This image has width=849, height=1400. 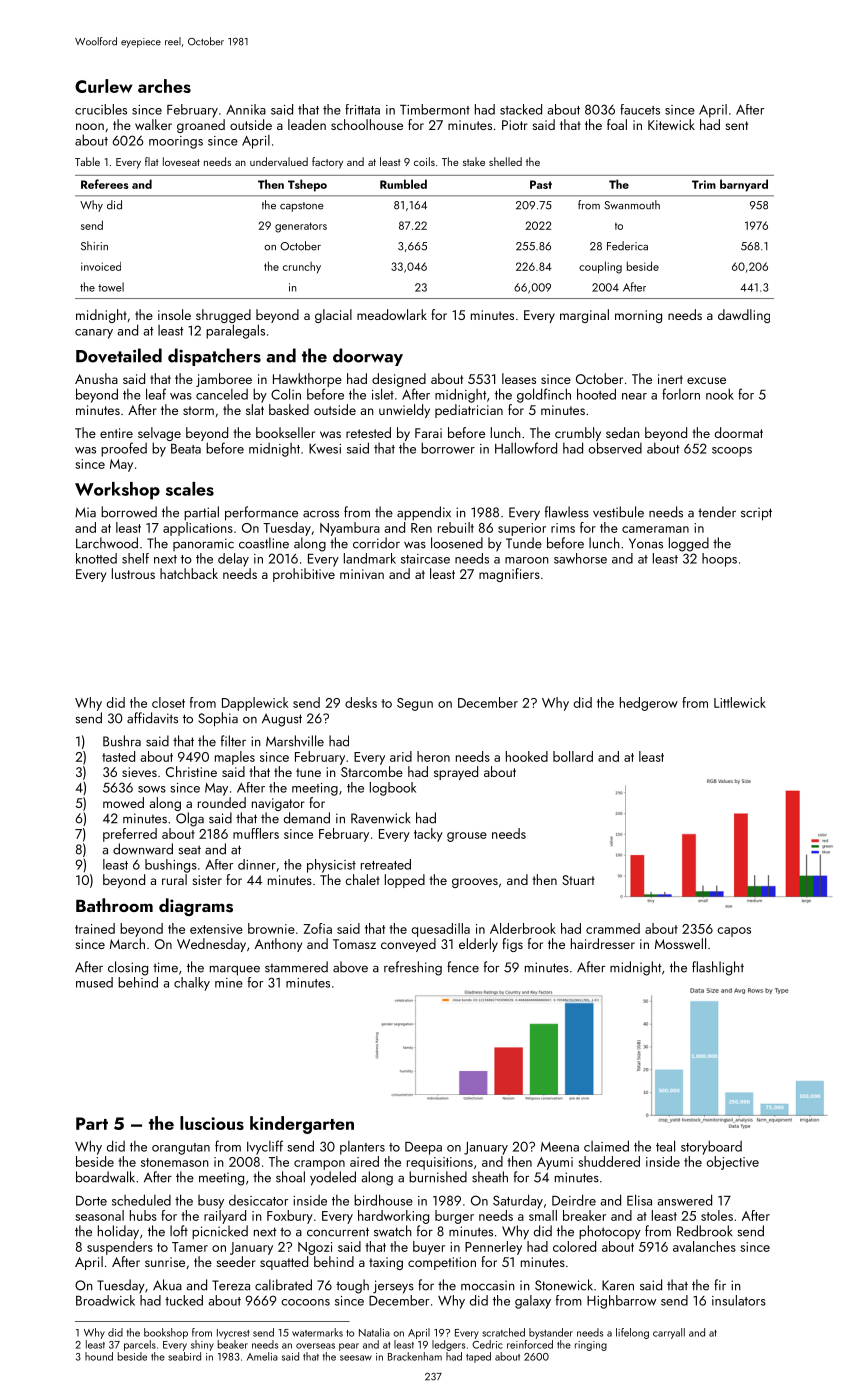 What do you see at coordinates (401, 756) in the image?
I see `arid` at bounding box center [401, 756].
